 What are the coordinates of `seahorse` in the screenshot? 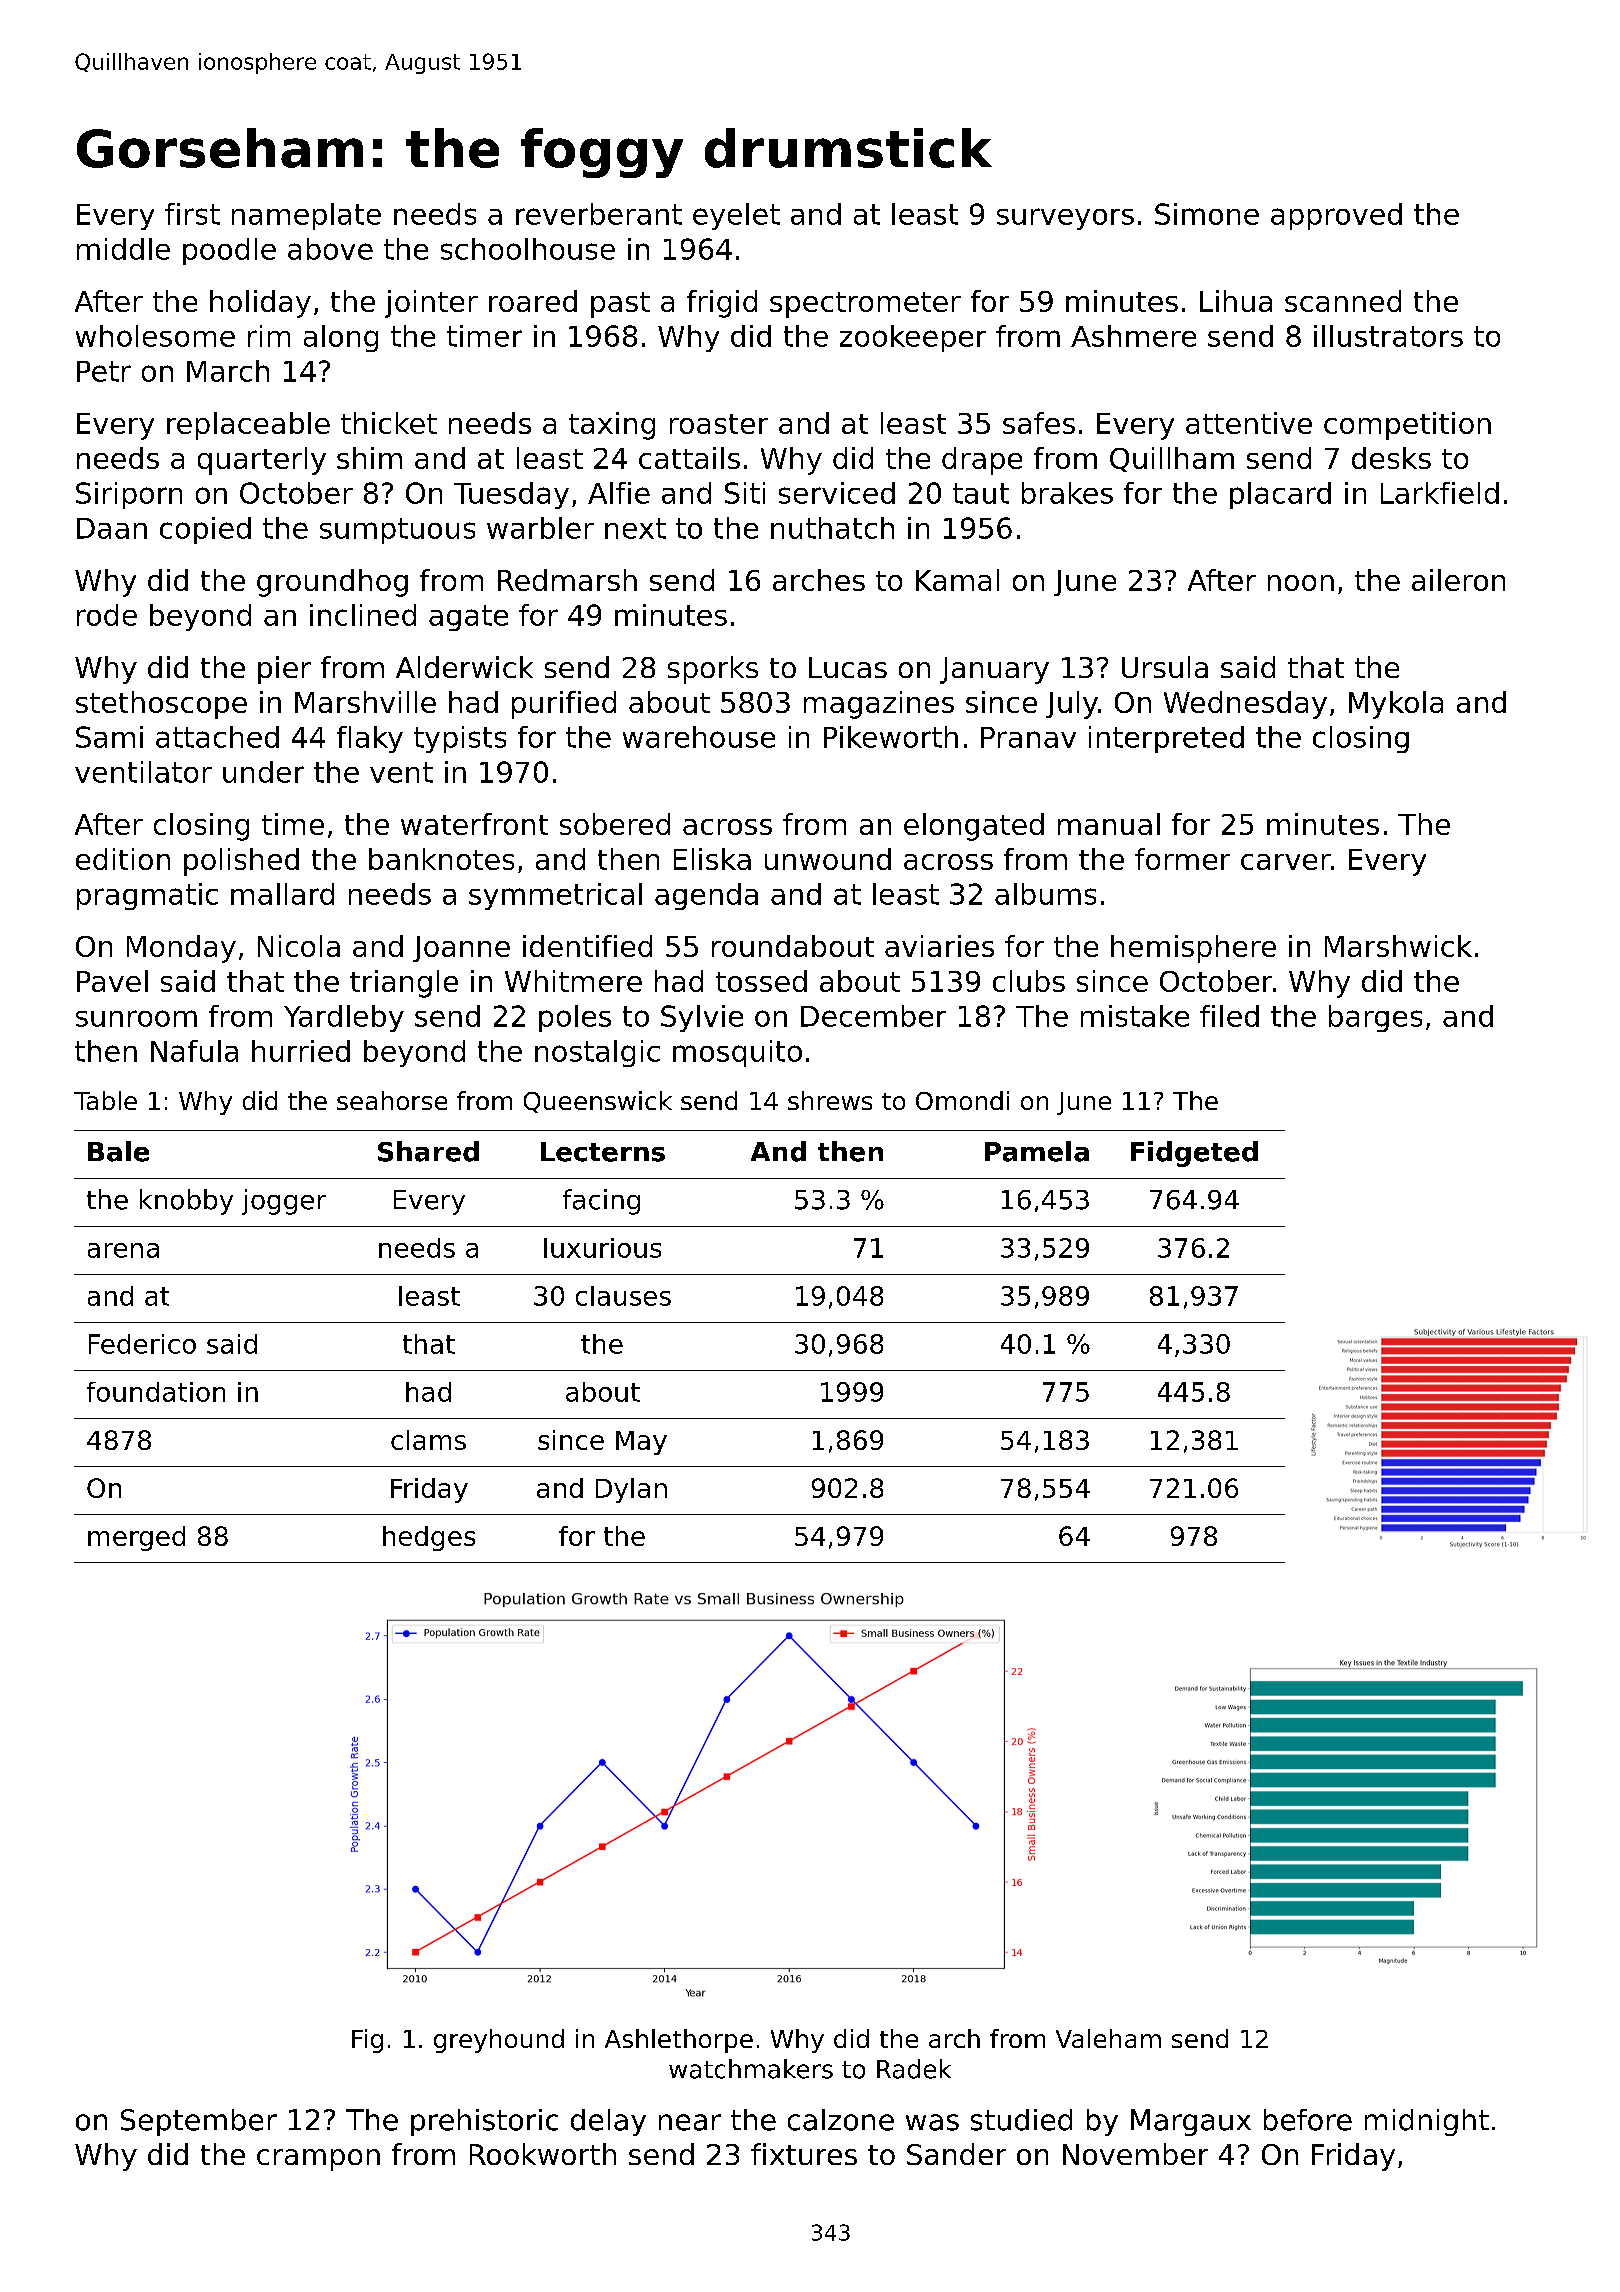 It's located at (392, 1100).
